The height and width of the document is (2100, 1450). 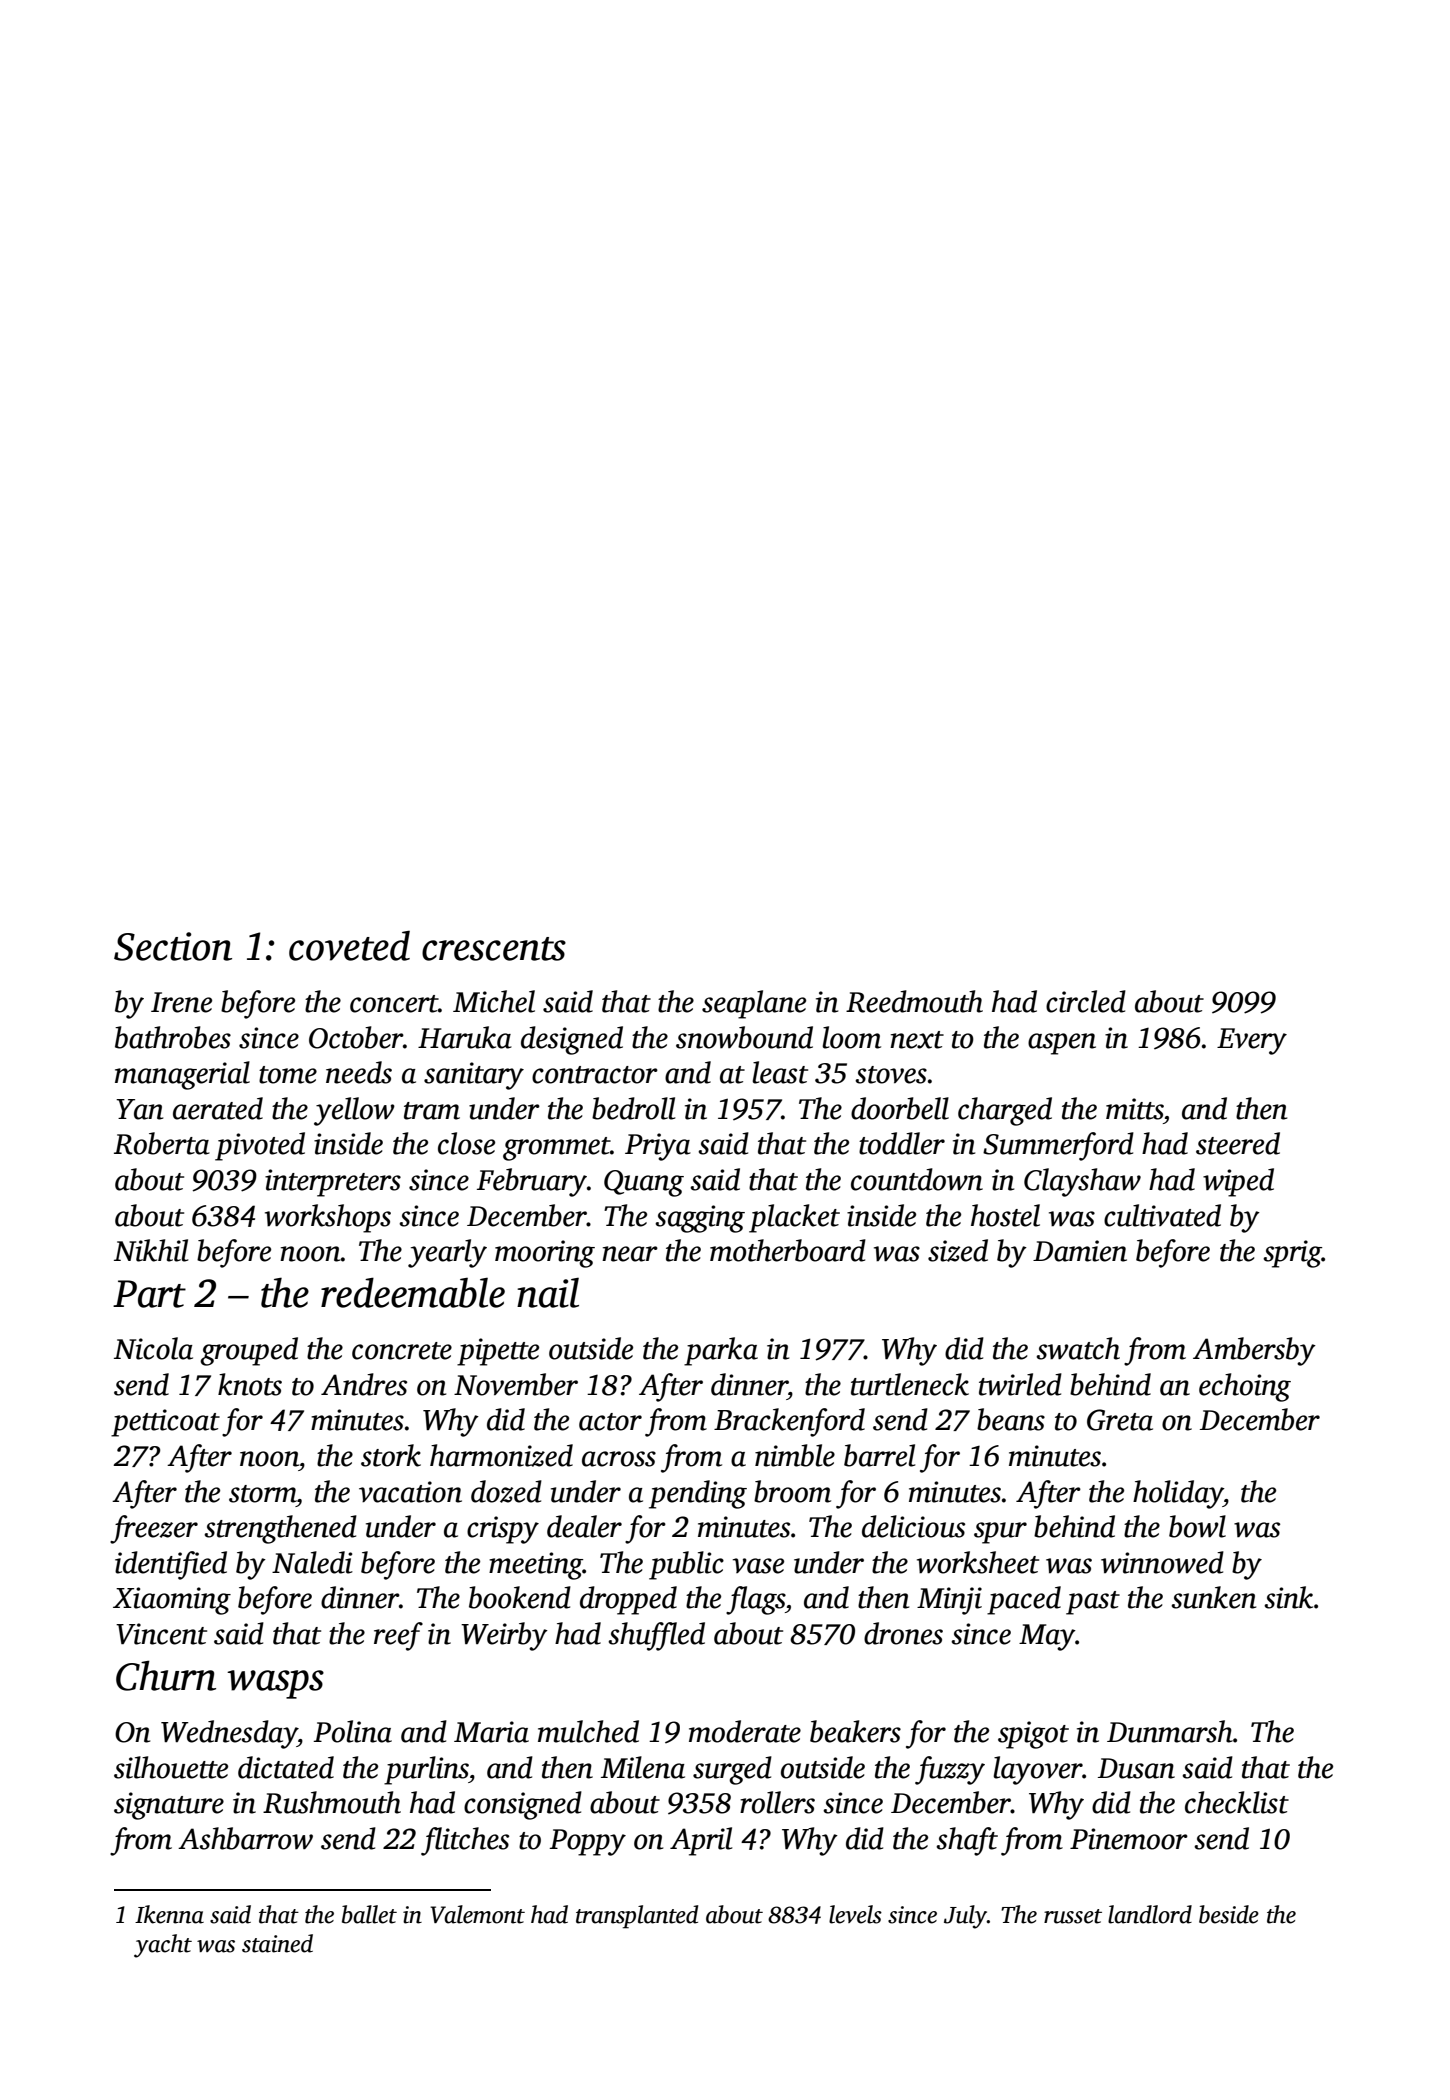 What do you see at coordinates (1162, 1215) in the document?
I see `cultivated` at bounding box center [1162, 1215].
